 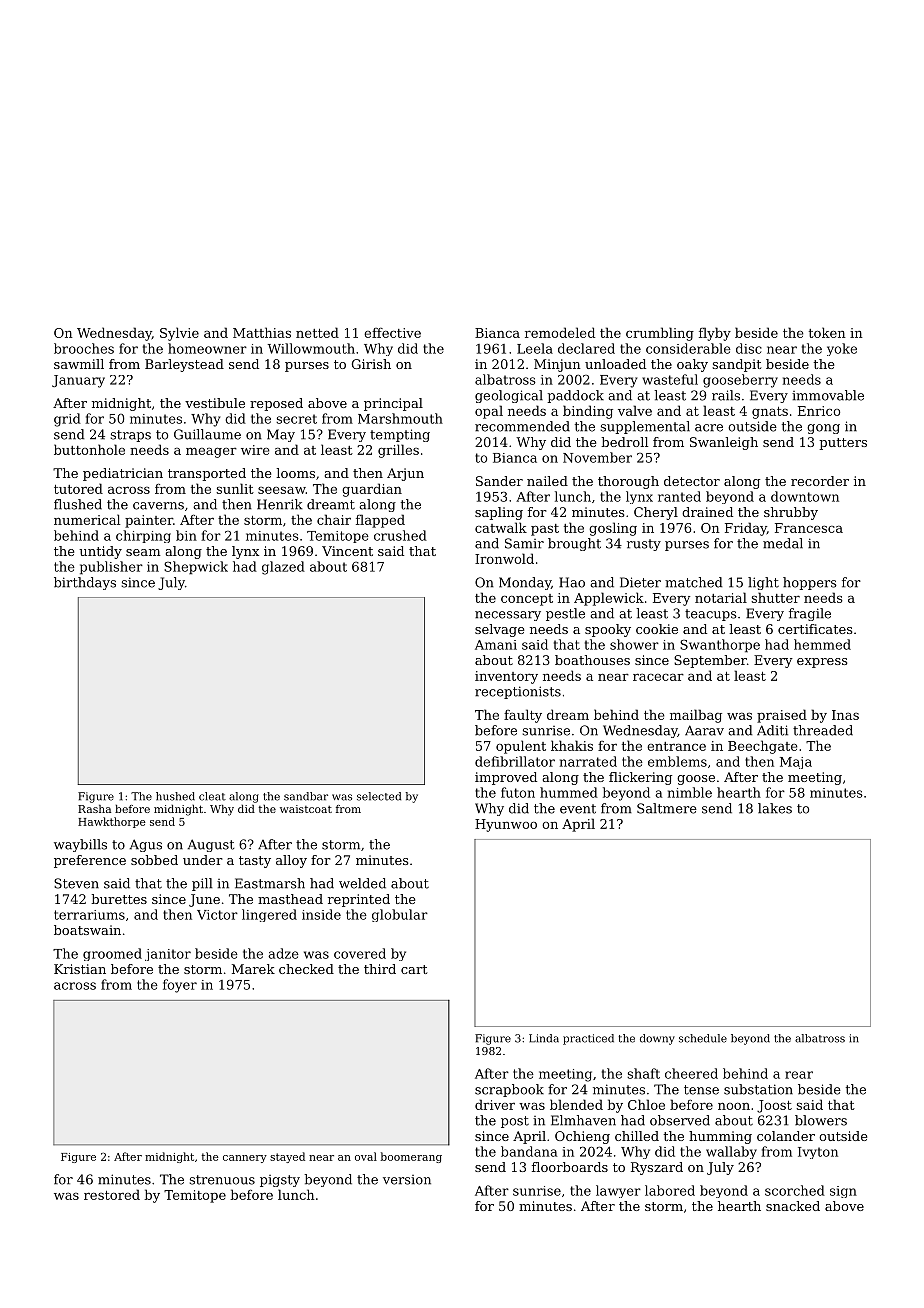 I want to click on humming, so click(x=720, y=1137).
